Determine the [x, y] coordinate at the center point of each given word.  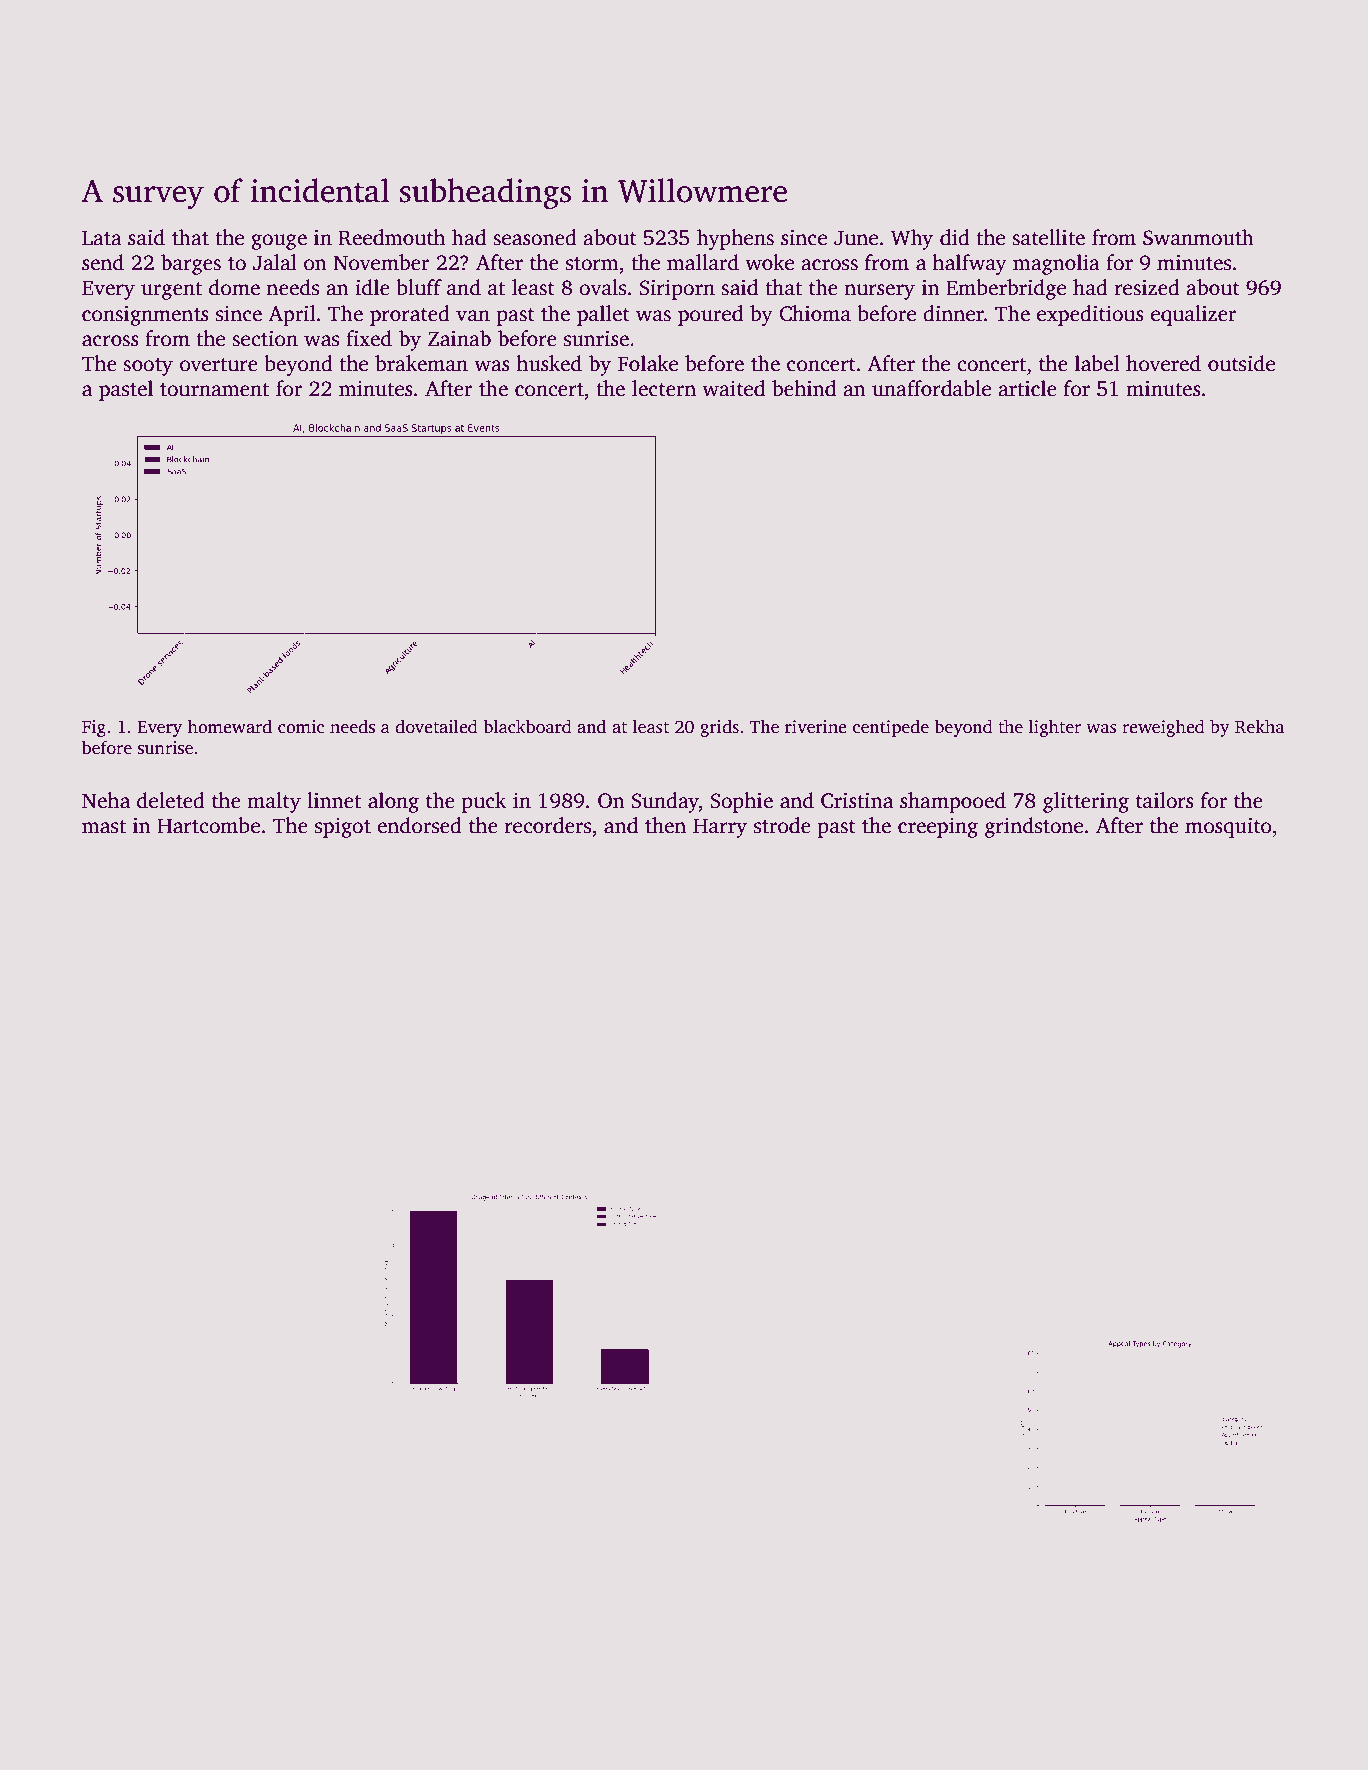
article [1027, 388]
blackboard [527, 726]
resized [1147, 287]
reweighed [1163, 728]
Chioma [815, 313]
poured [710, 315]
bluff [419, 287]
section [265, 339]
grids [719, 728]
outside [1241, 363]
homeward [230, 726]
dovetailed [436, 726]
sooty [148, 367]
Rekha [1259, 726]
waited [733, 388]
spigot [343, 828]
